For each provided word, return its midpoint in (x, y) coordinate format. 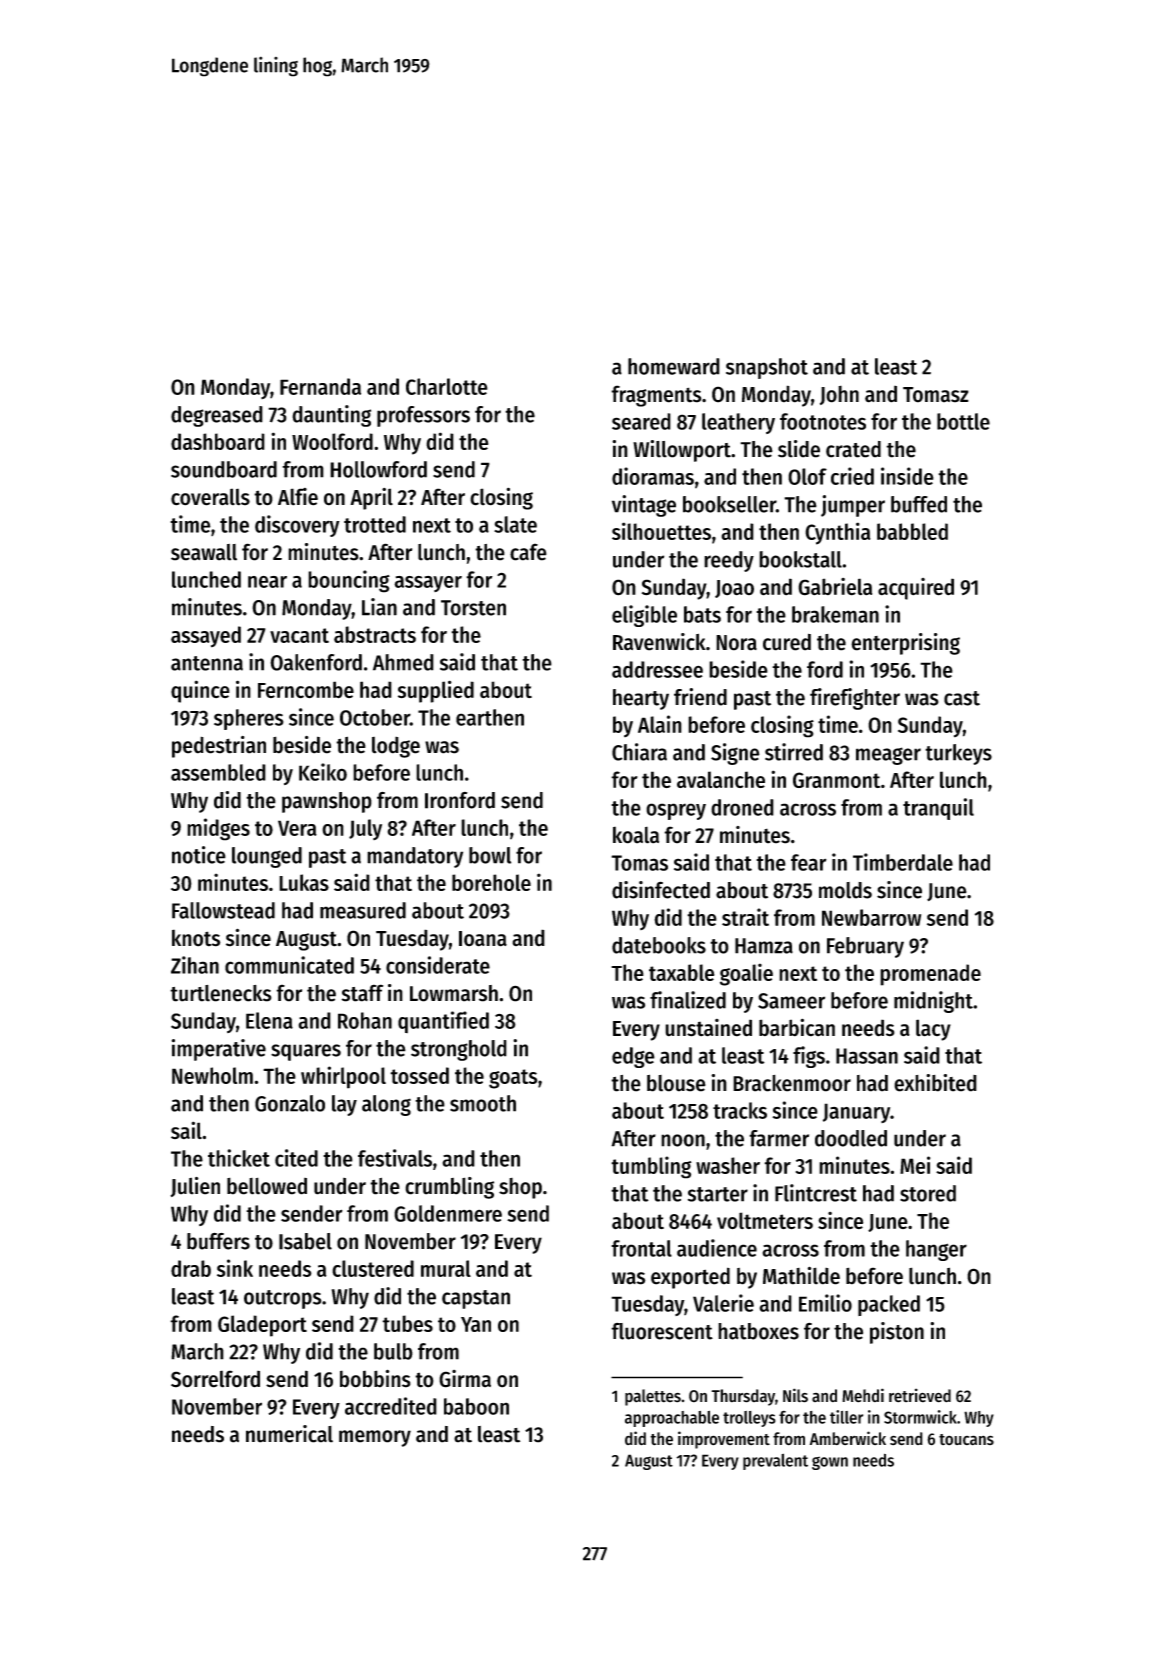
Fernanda (320, 386)
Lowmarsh (454, 993)
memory (375, 1438)
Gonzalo (290, 1103)
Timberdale (903, 862)
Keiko (323, 772)
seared (641, 421)
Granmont (836, 780)
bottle (963, 421)
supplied (436, 691)
